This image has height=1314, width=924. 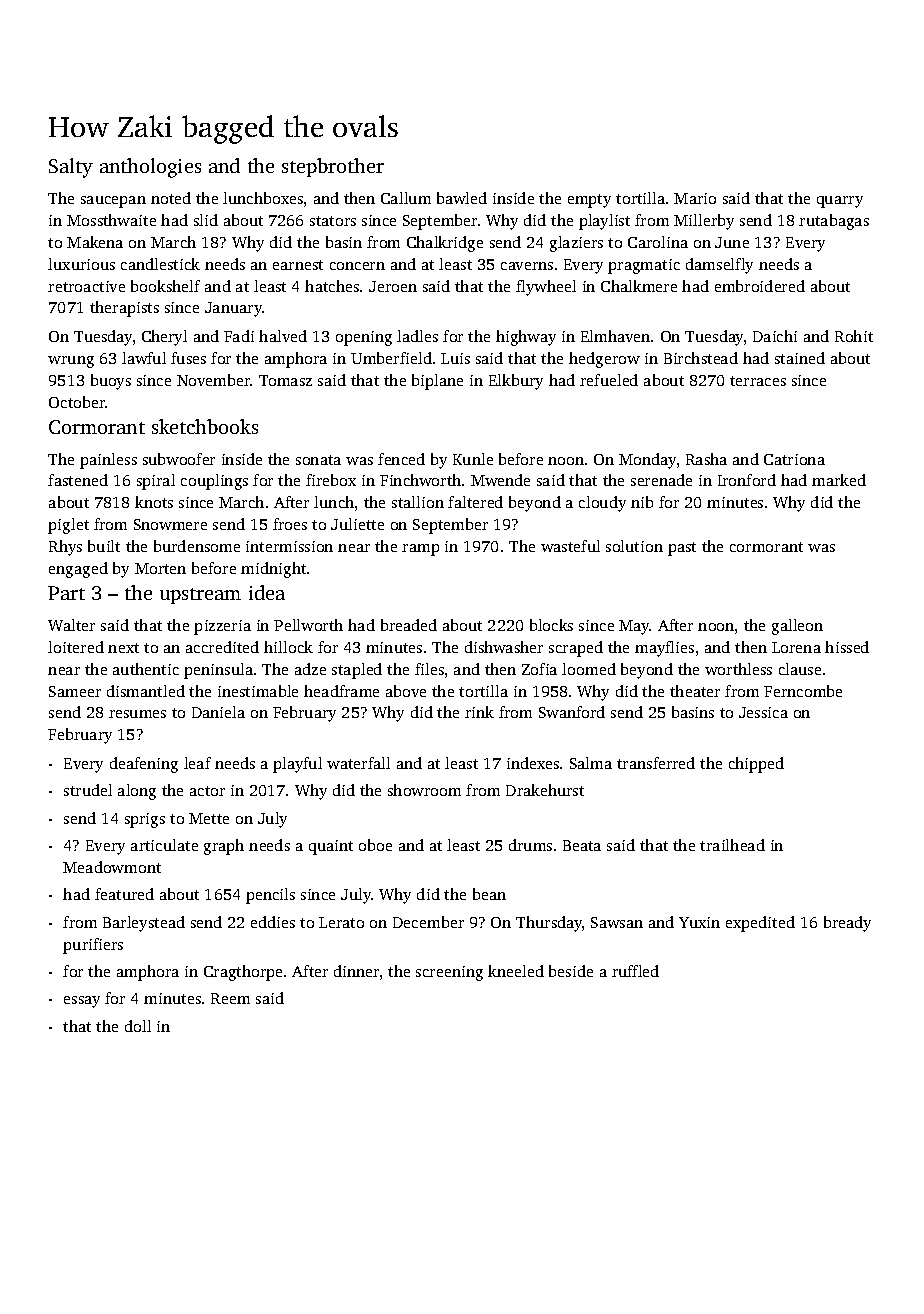 What do you see at coordinates (230, 998) in the image?
I see `Reem` at bounding box center [230, 998].
